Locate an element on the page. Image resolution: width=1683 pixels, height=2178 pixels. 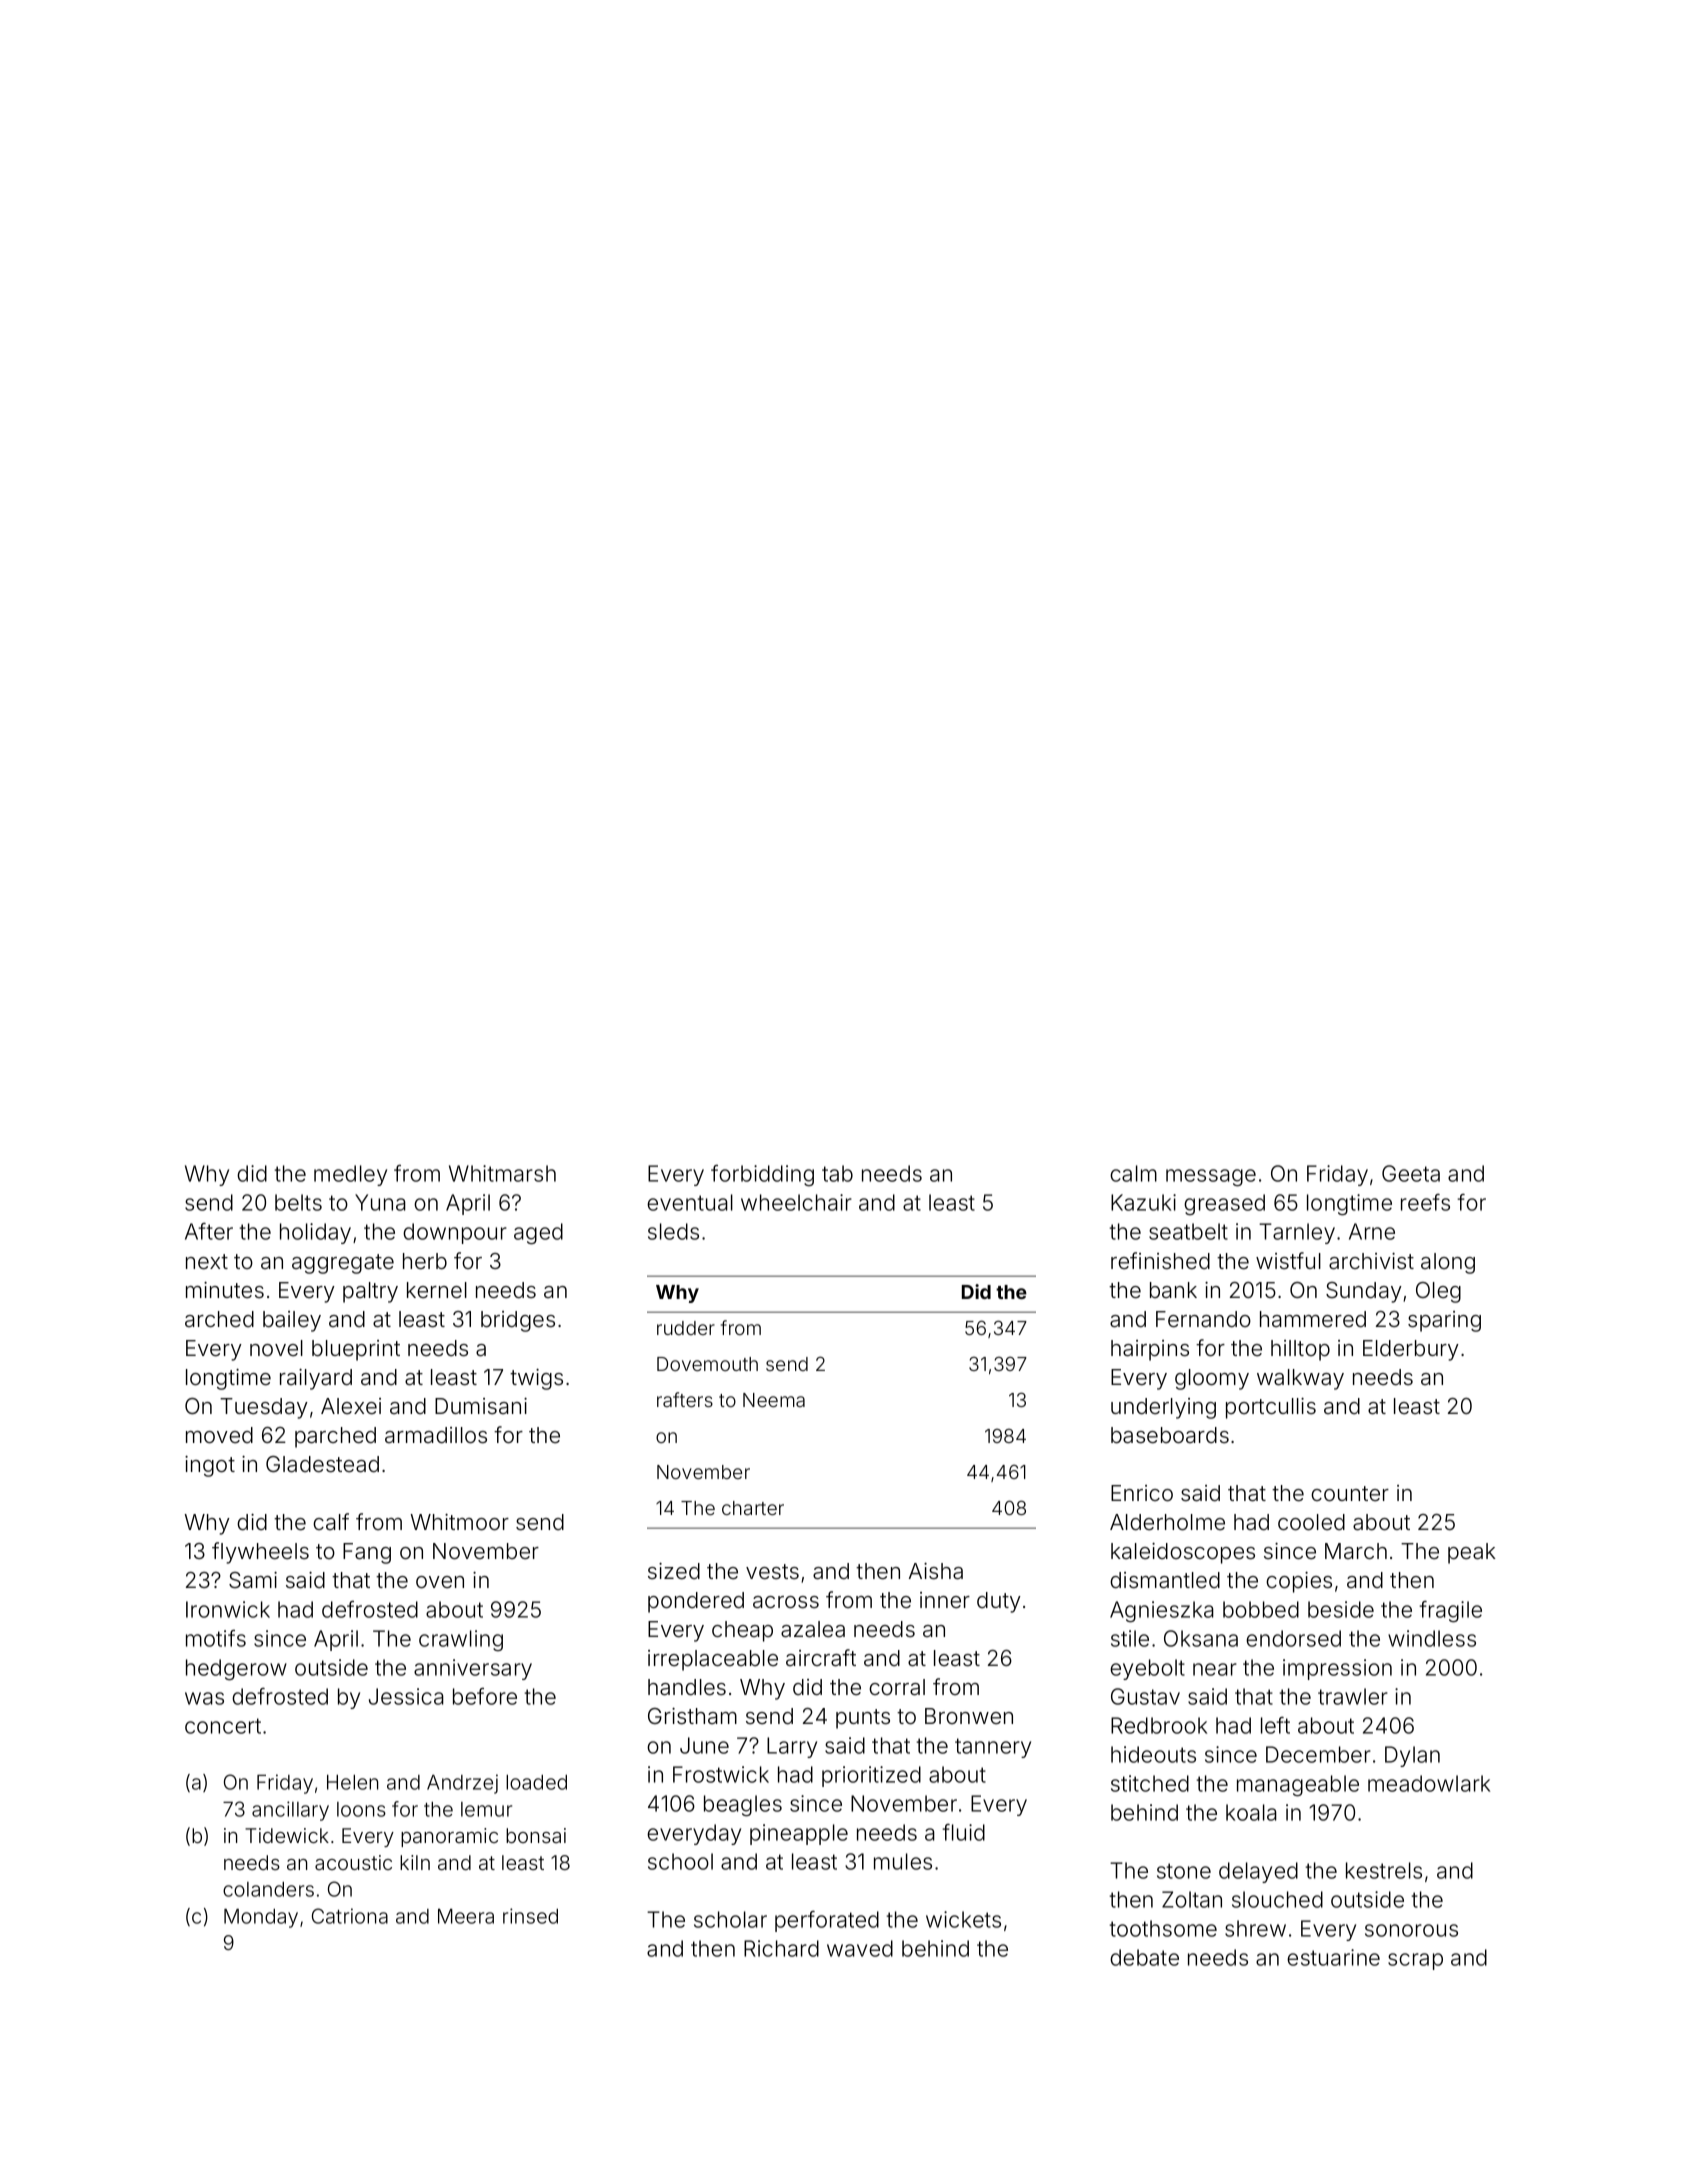
charter is located at coordinates (753, 1508).
